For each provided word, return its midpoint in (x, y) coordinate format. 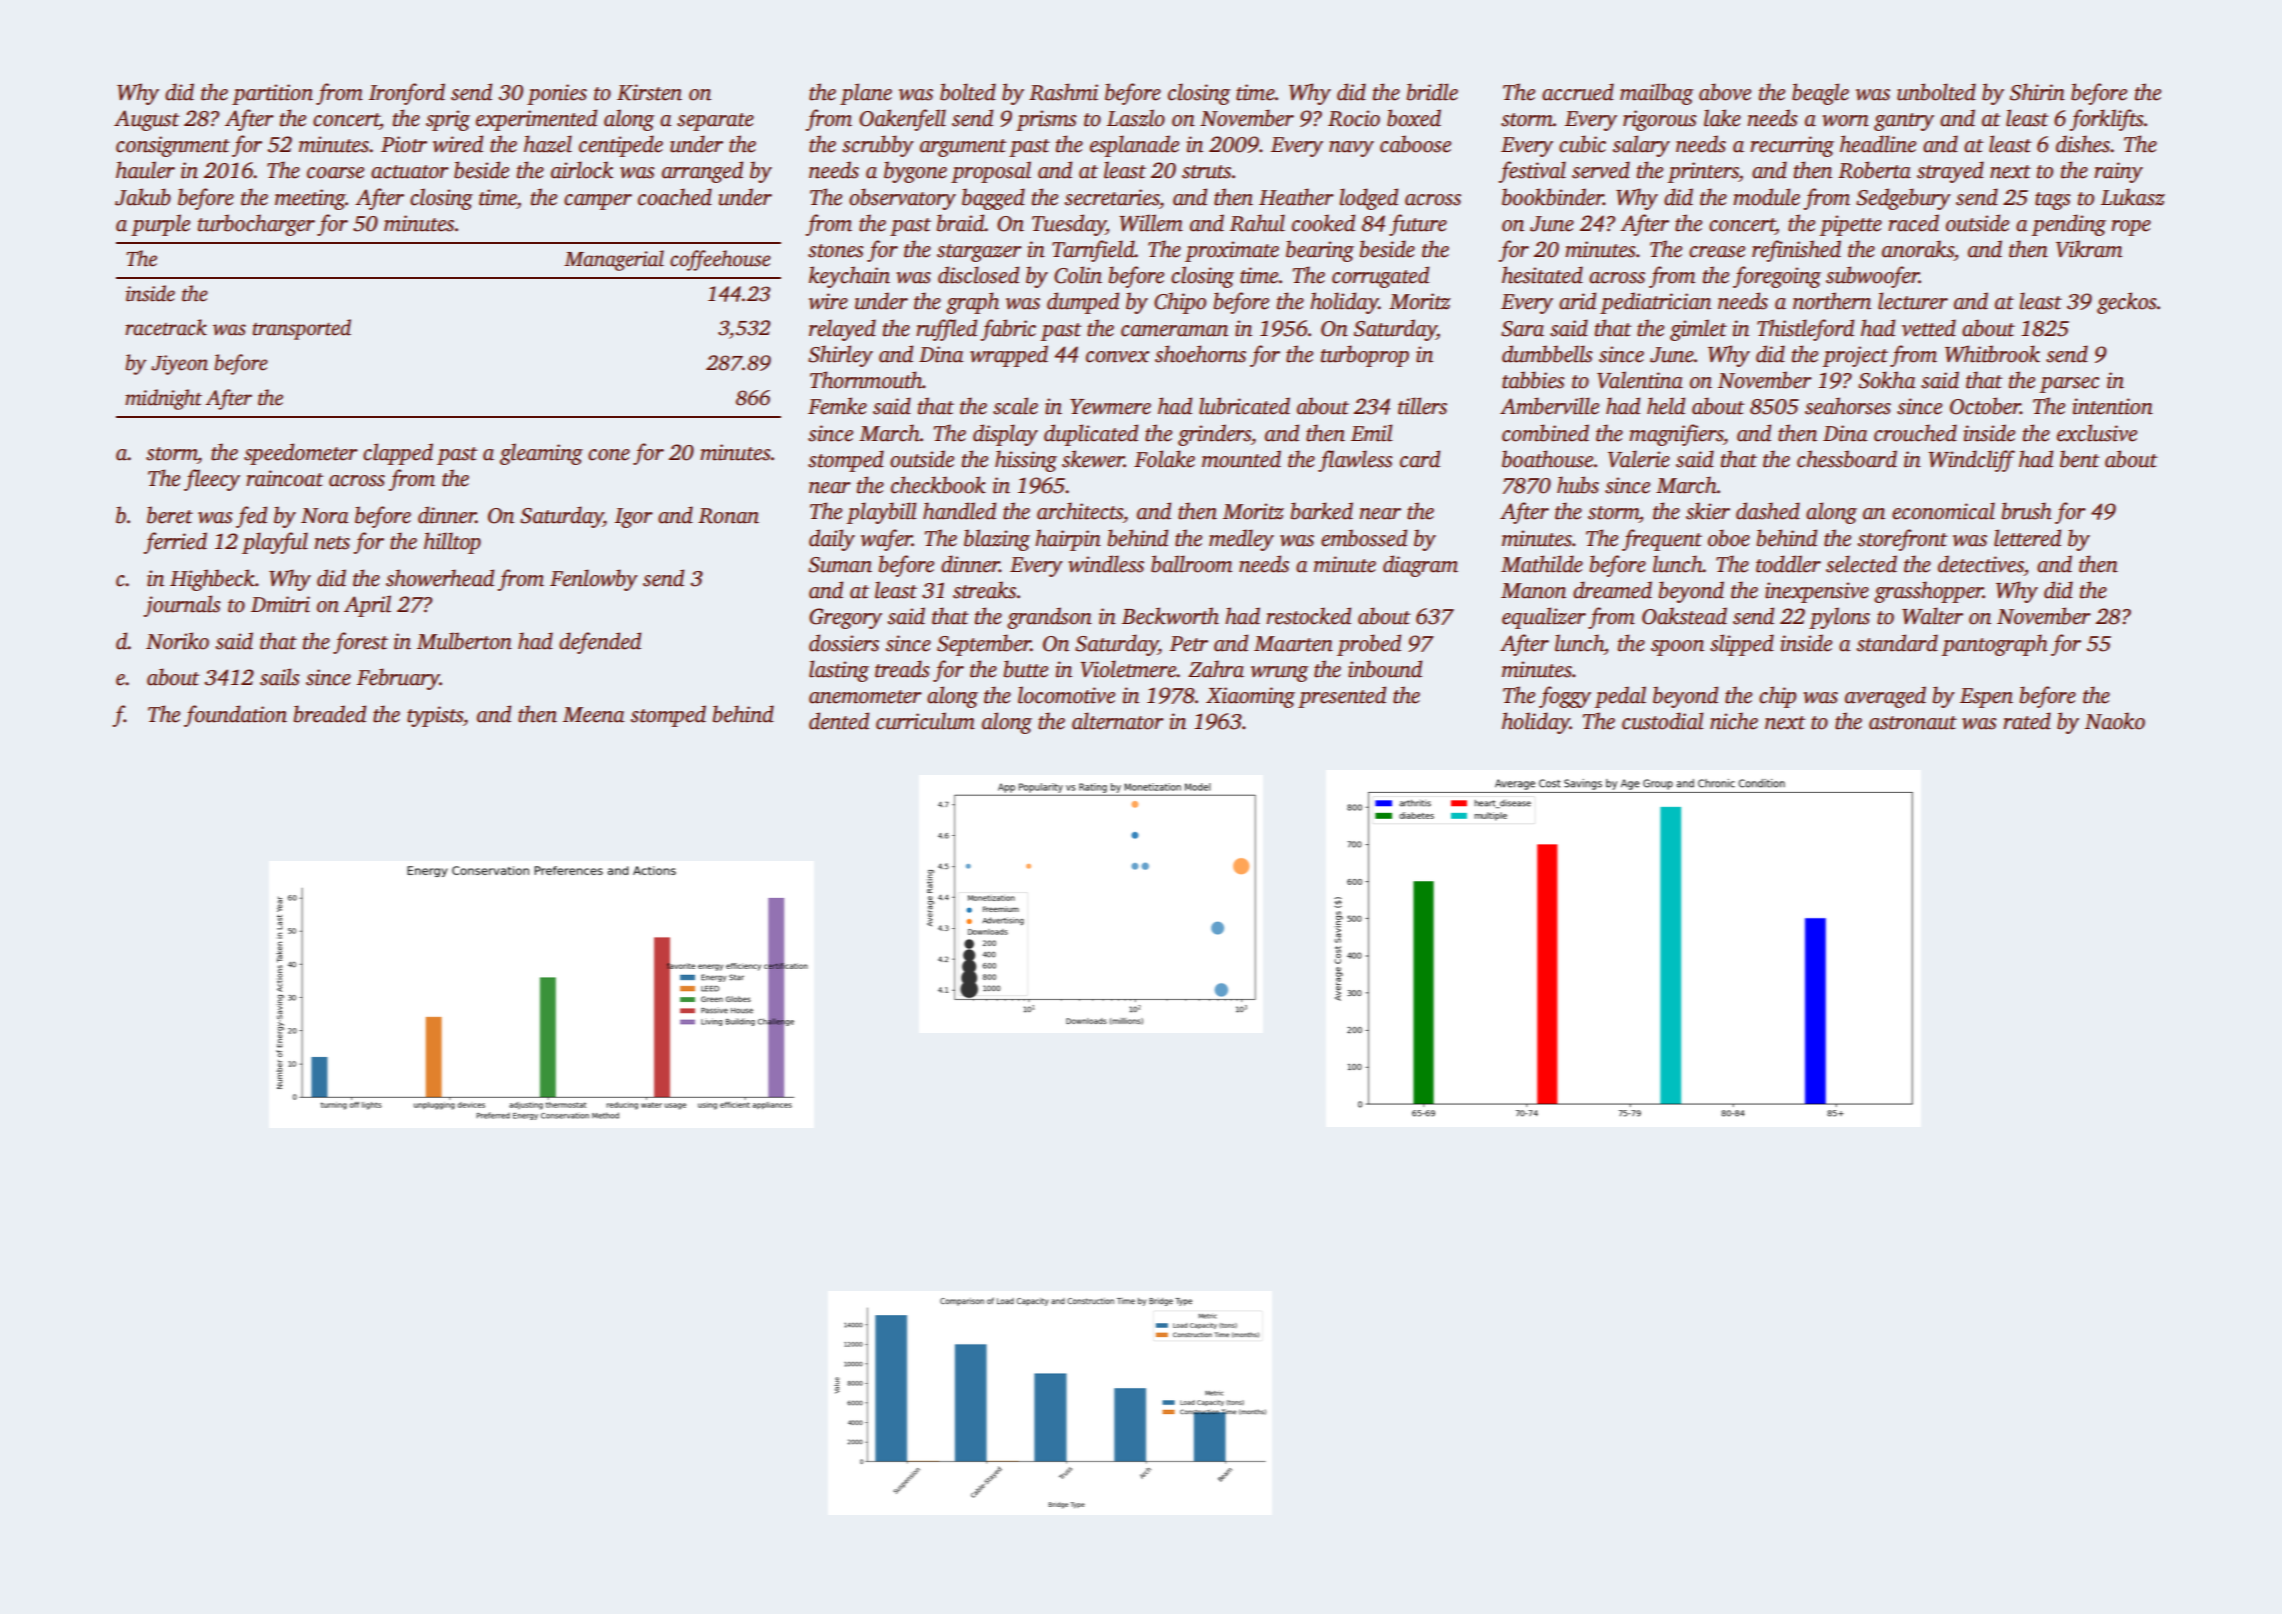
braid (960, 223)
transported (302, 329)
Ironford (407, 94)
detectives (1981, 564)
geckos (2127, 303)
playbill (882, 513)
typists (435, 716)
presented (1342, 697)
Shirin (2037, 92)
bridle (1432, 92)
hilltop (452, 543)
